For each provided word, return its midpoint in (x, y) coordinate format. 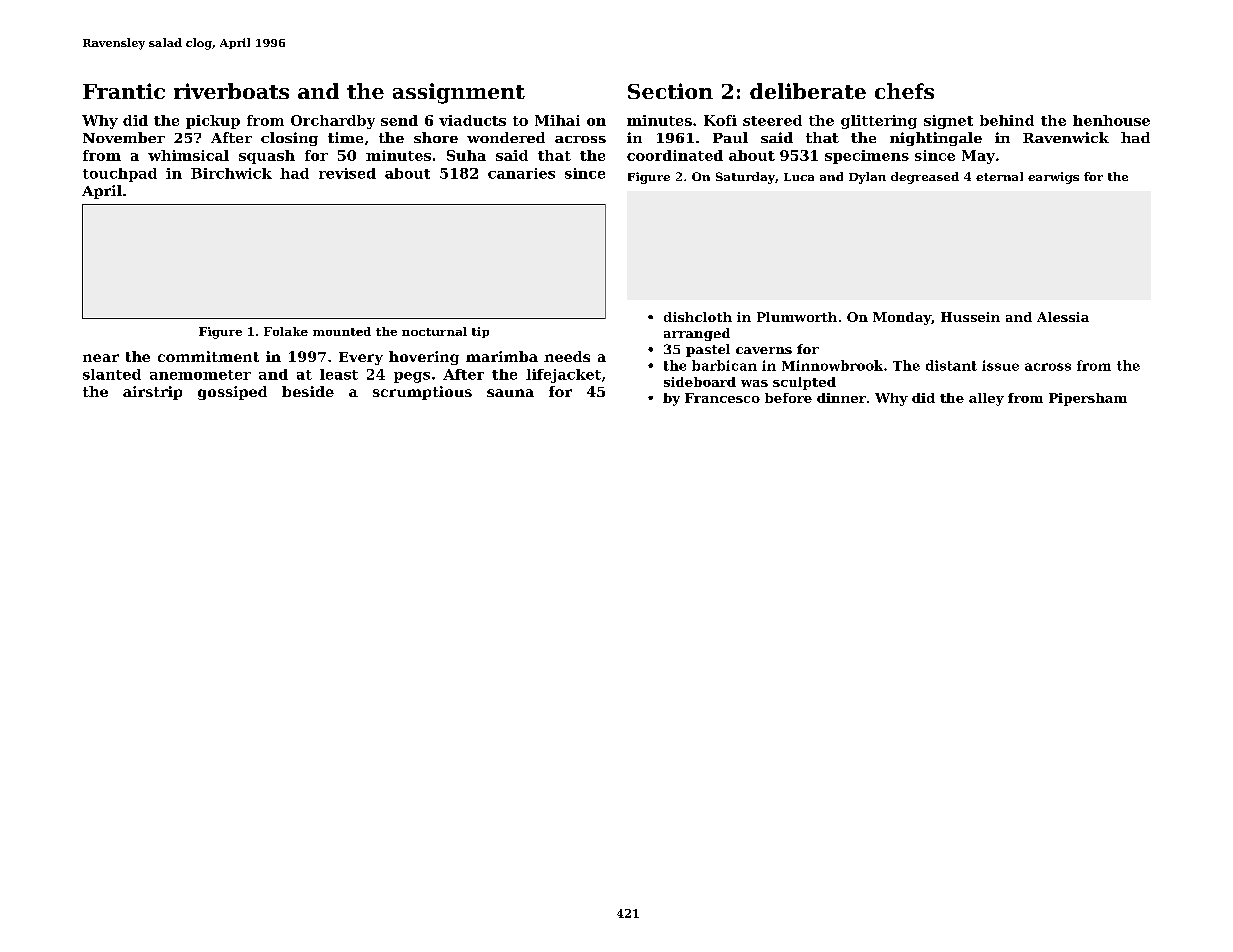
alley (986, 399)
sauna (510, 393)
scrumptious (422, 393)
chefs (904, 91)
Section (670, 91)
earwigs (1053, 178)
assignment (459, 93)
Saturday (745, 178)
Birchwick (231, 173)
